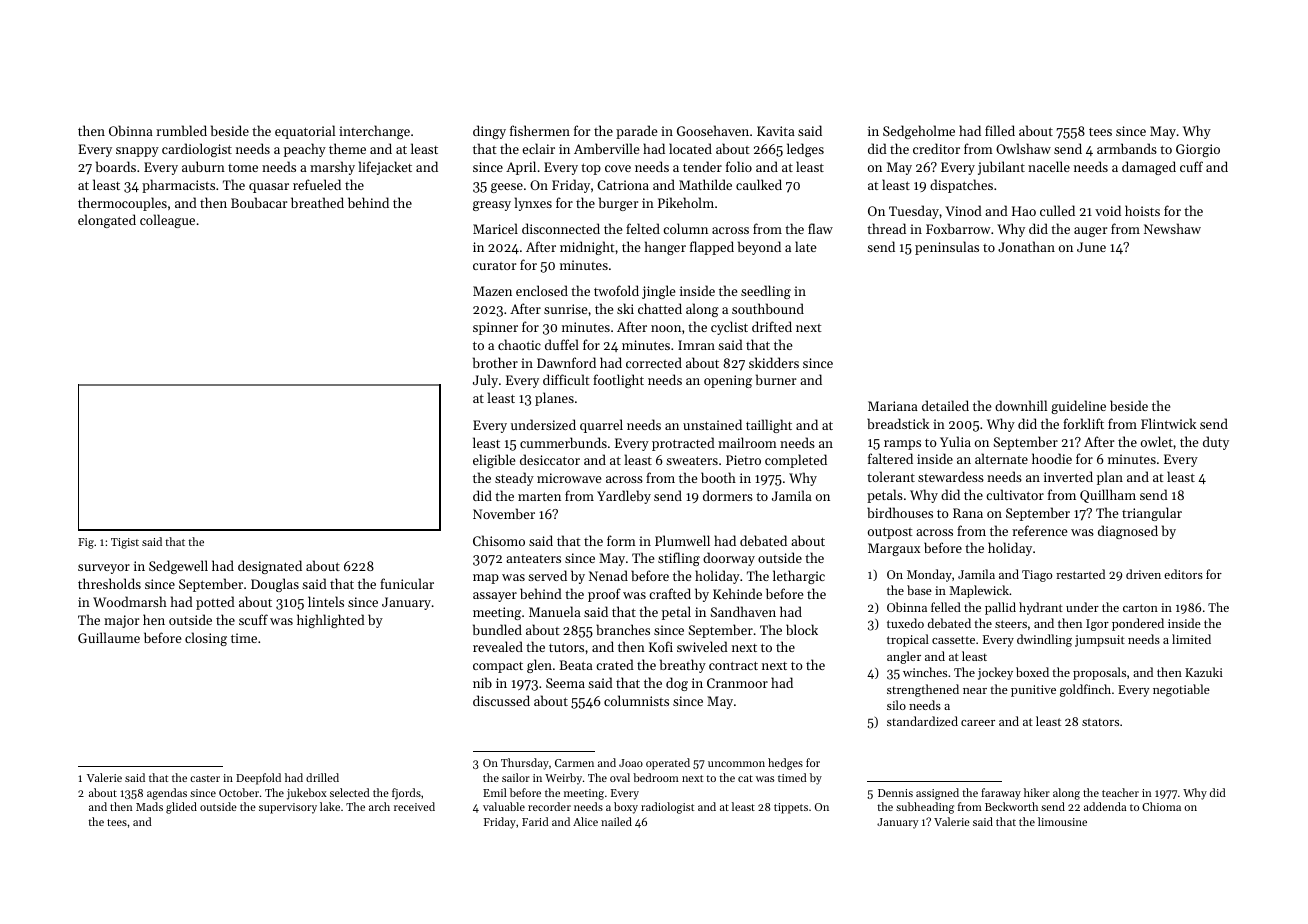  What do you see at coordinates (665, 248) in the screenshot?
I see `hanger` at bounding box center [665, 248].
